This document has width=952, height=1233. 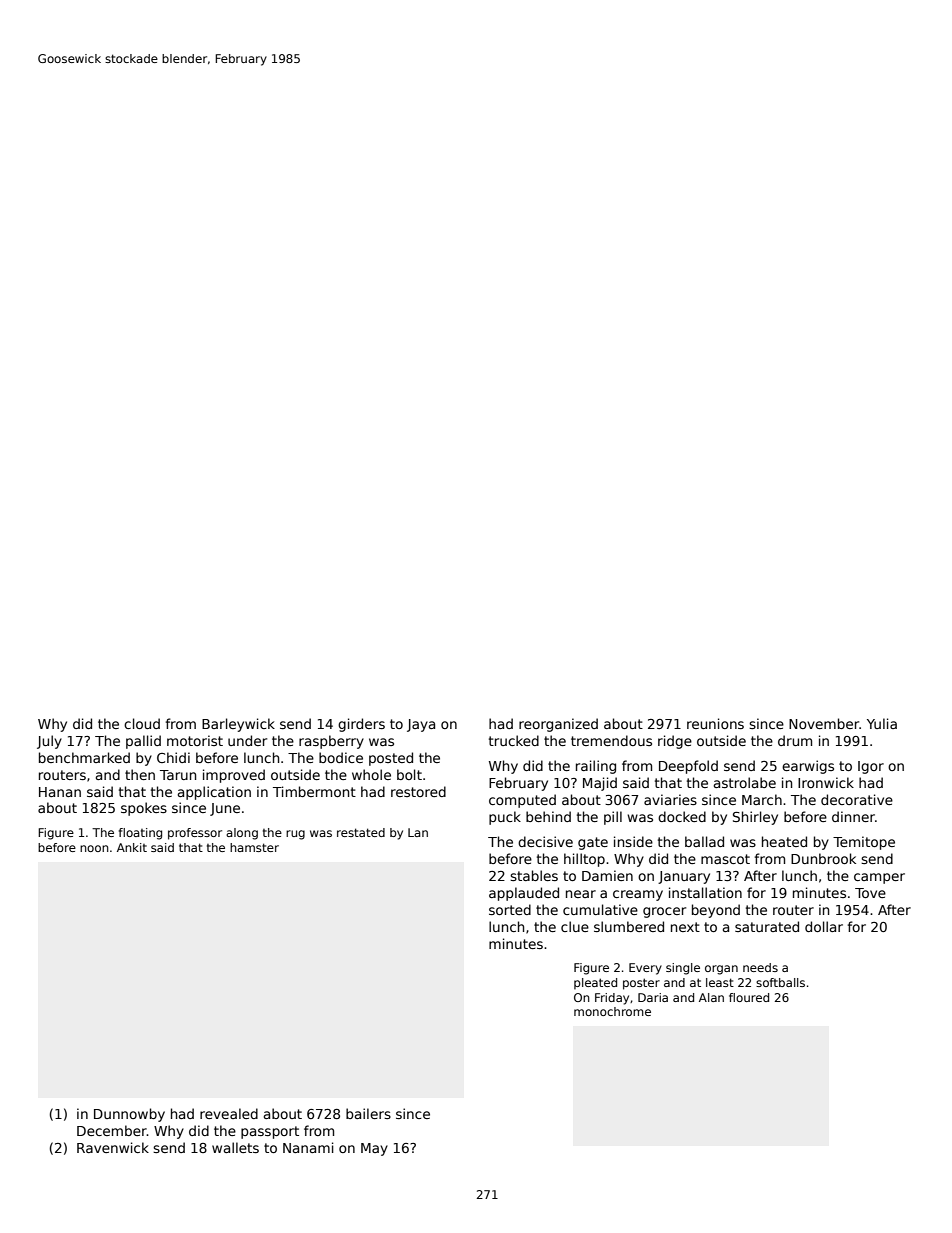 What do you see at coordinates (418, 791) in the document?
I see `restored` at bounding box center [418, 791].
